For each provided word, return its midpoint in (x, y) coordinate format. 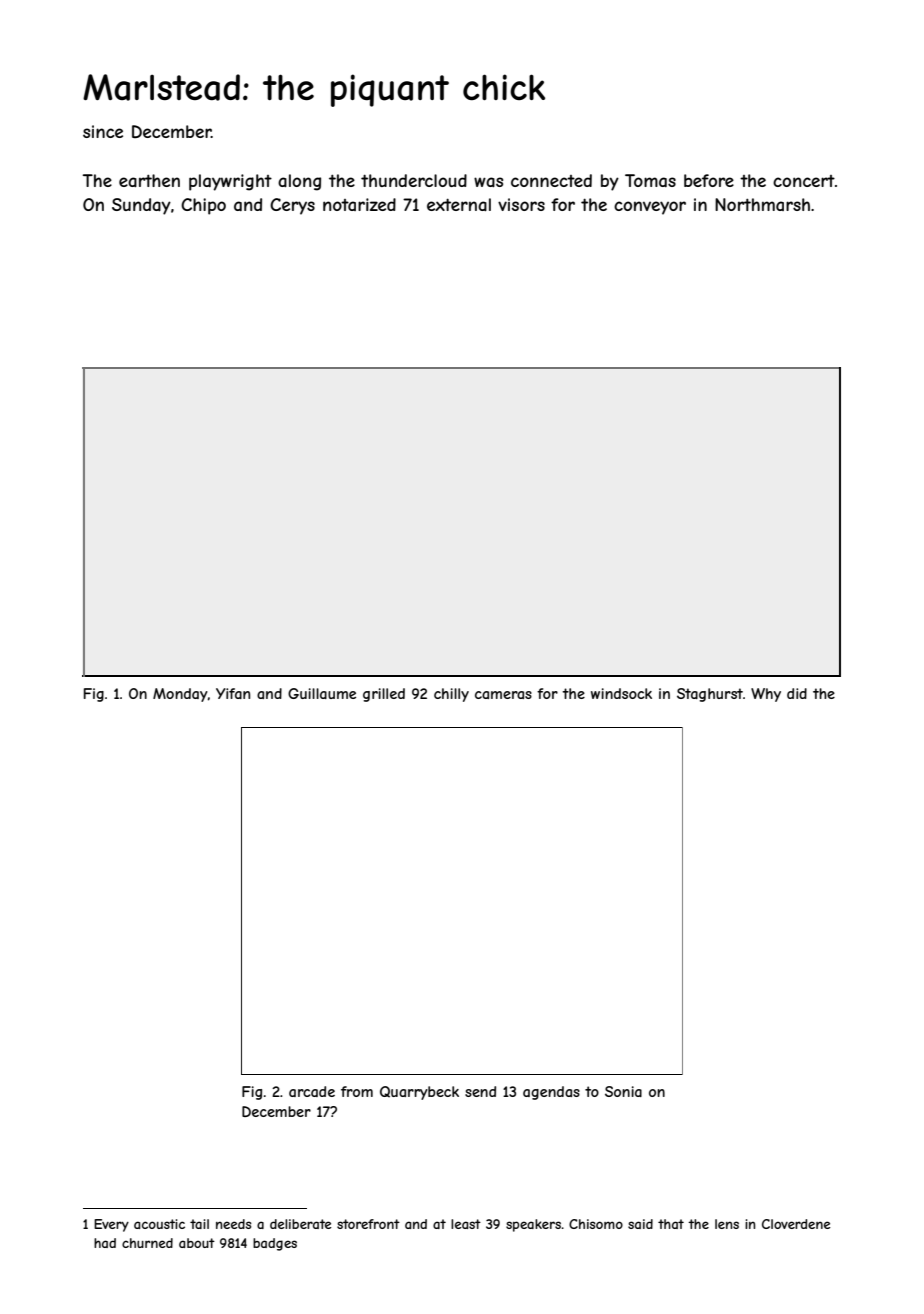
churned (147, 1243)
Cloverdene (796, 1224)
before (709, 180)
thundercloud (414, 180)
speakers (533, 1225)
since (103, 131)
